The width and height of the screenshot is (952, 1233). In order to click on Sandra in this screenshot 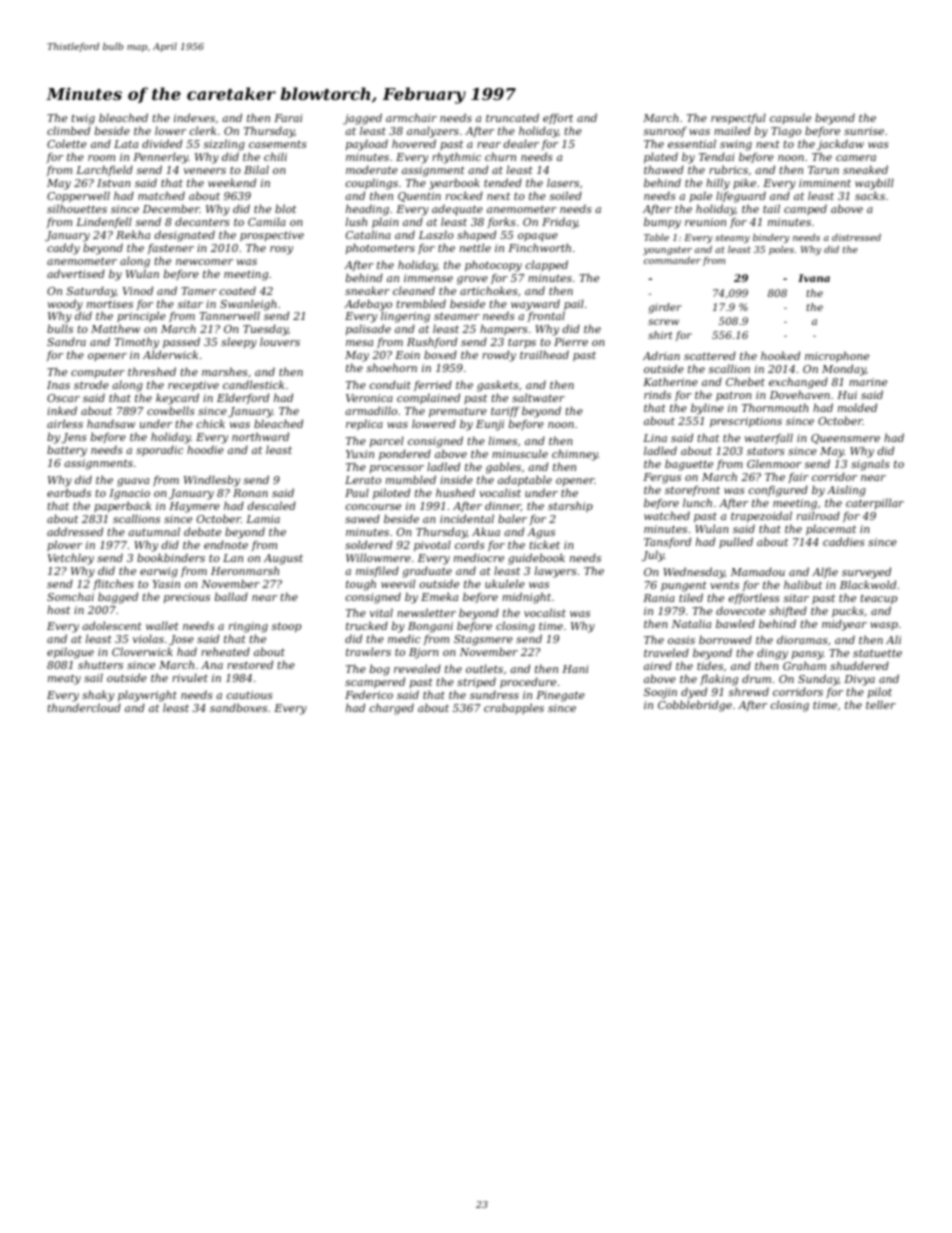, I will do `click(66, 341)`.
